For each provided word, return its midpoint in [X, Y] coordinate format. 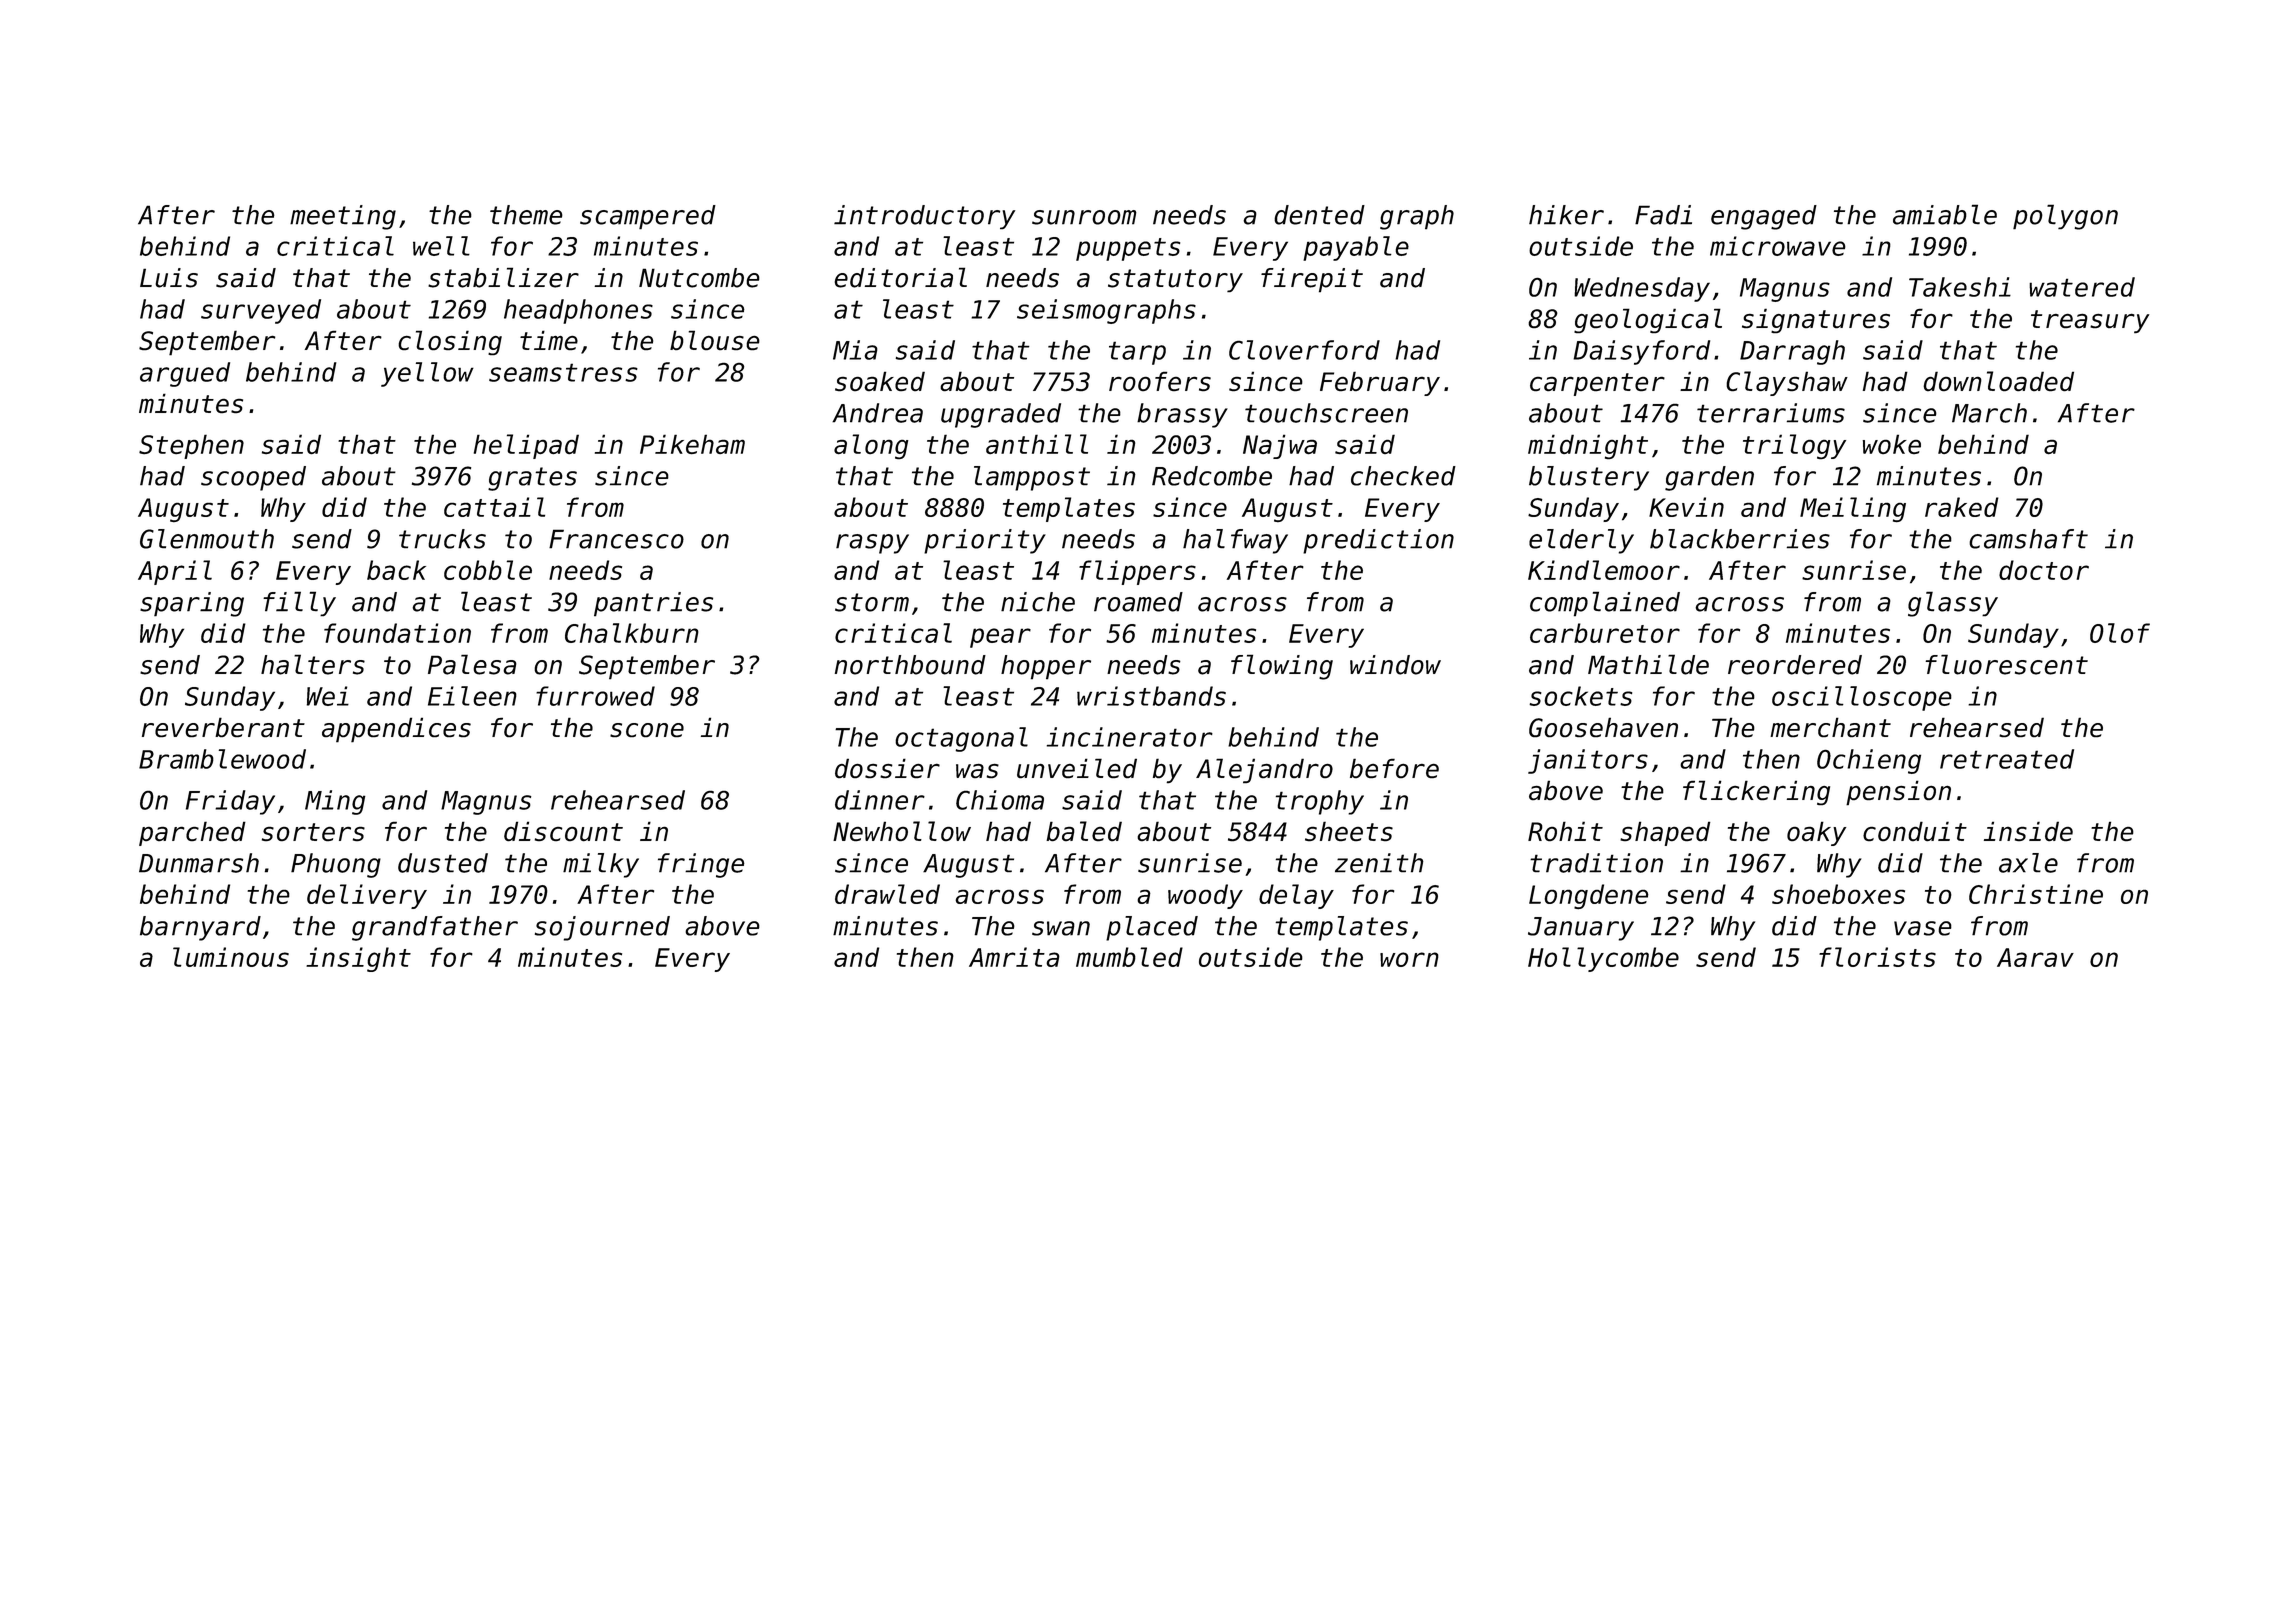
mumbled [1129, 957]
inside [2028, 831]
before [1394, 768]
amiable [1945, 214]
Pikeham [692, 444]
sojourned [602, 928]
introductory [924, 217]
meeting [343, 217]
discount [563, 831]
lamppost [1032, 478]
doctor [2044, 570]
